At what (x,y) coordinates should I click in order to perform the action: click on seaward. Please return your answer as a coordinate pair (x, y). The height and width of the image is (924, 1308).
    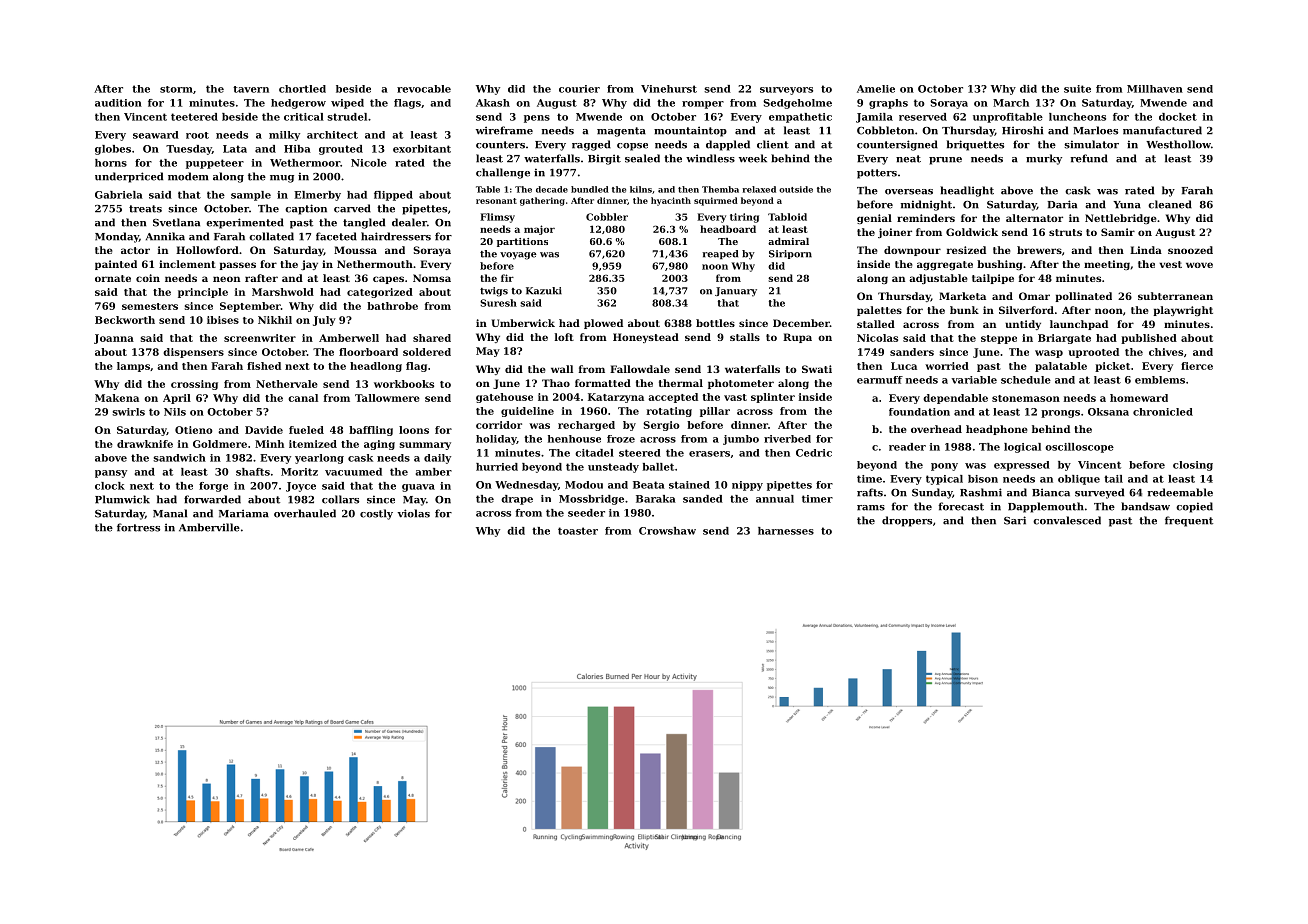
    Looking at the image, I should click on (156, 135).
